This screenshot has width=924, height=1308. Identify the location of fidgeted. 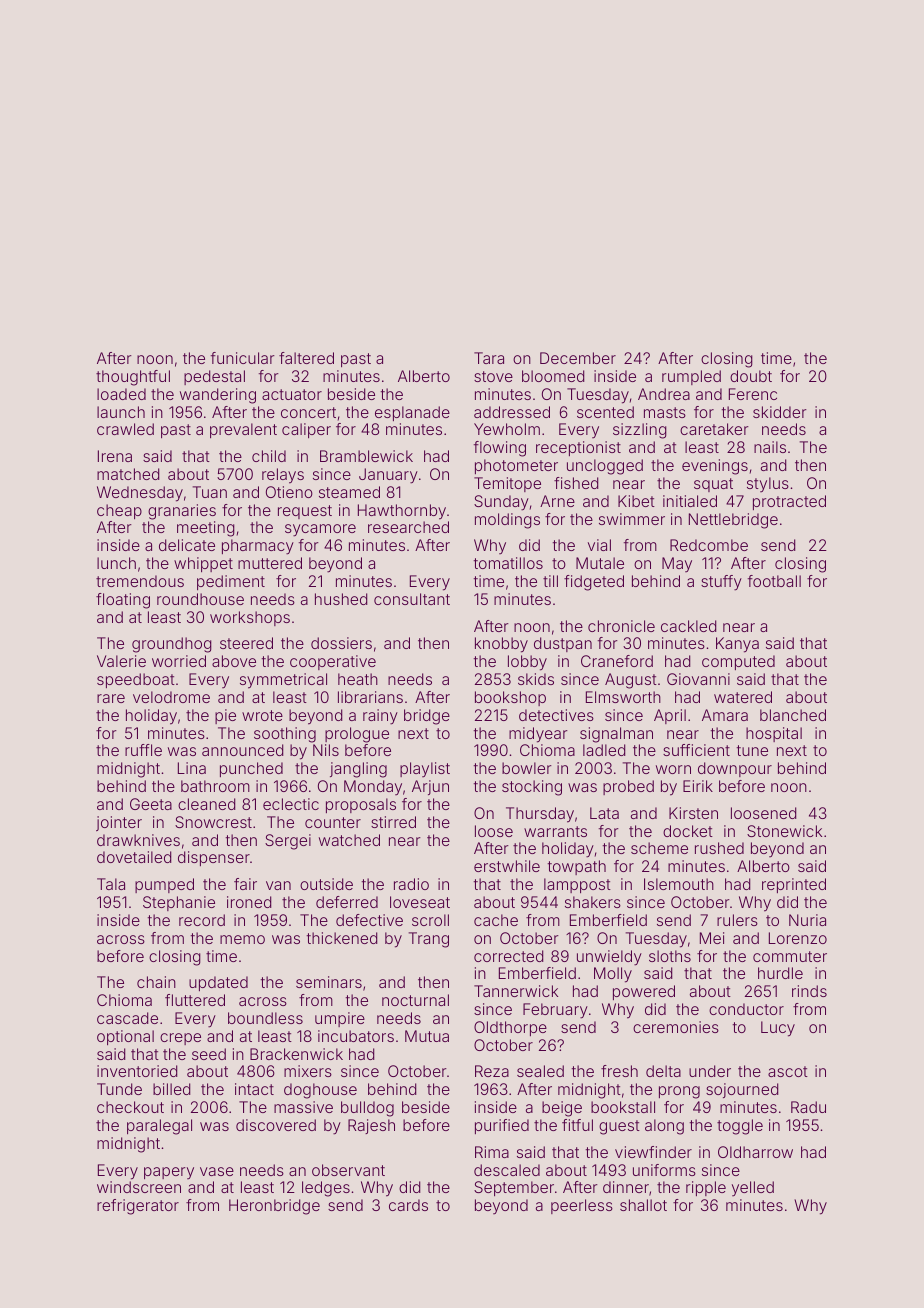
(594, 583).
